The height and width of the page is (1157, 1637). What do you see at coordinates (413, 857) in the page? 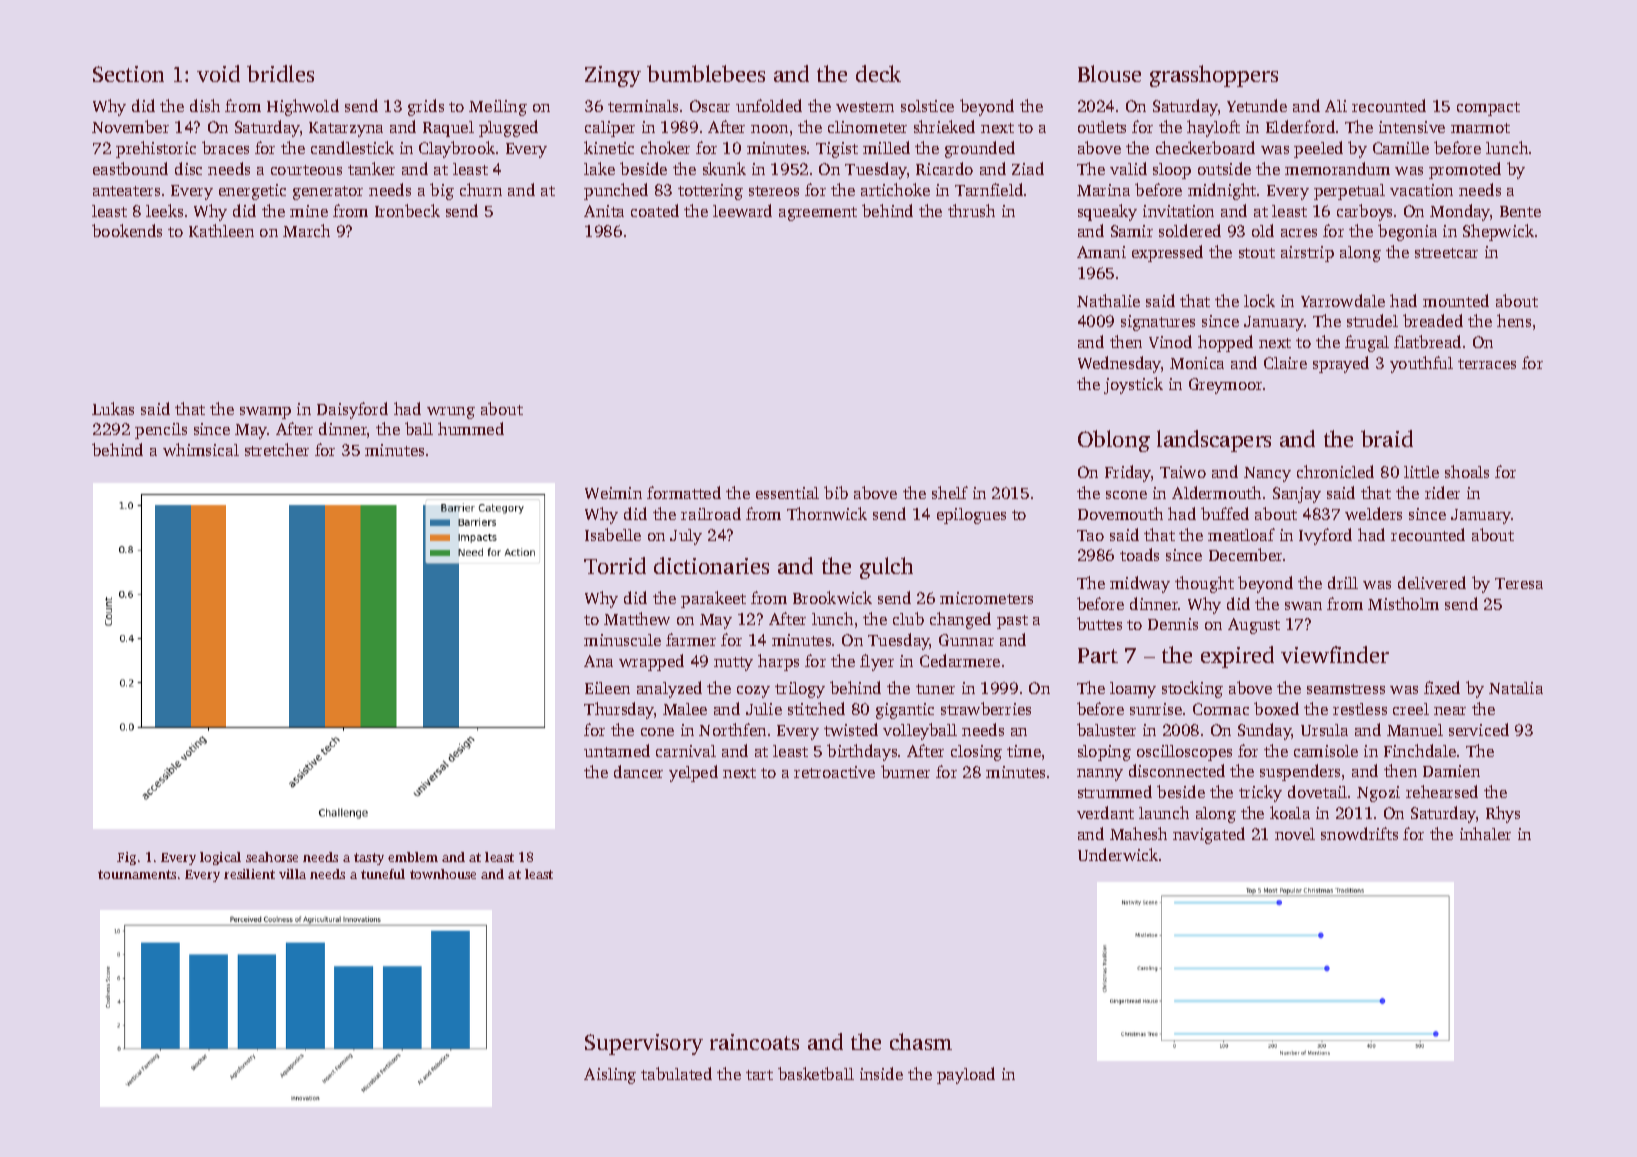
I see `emblem` at bounding box center [413, 857].
